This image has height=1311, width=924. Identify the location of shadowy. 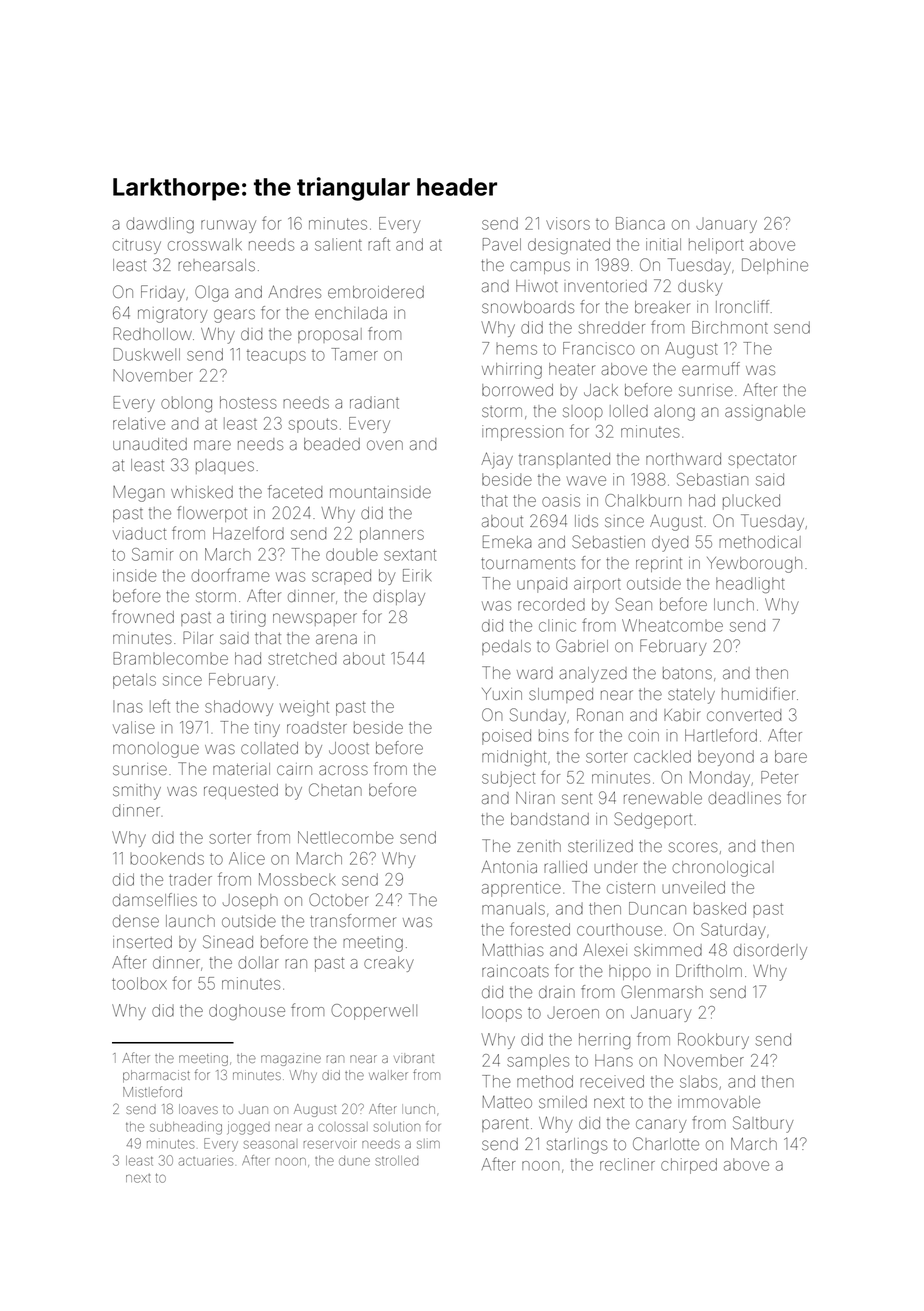
(239, 708).
